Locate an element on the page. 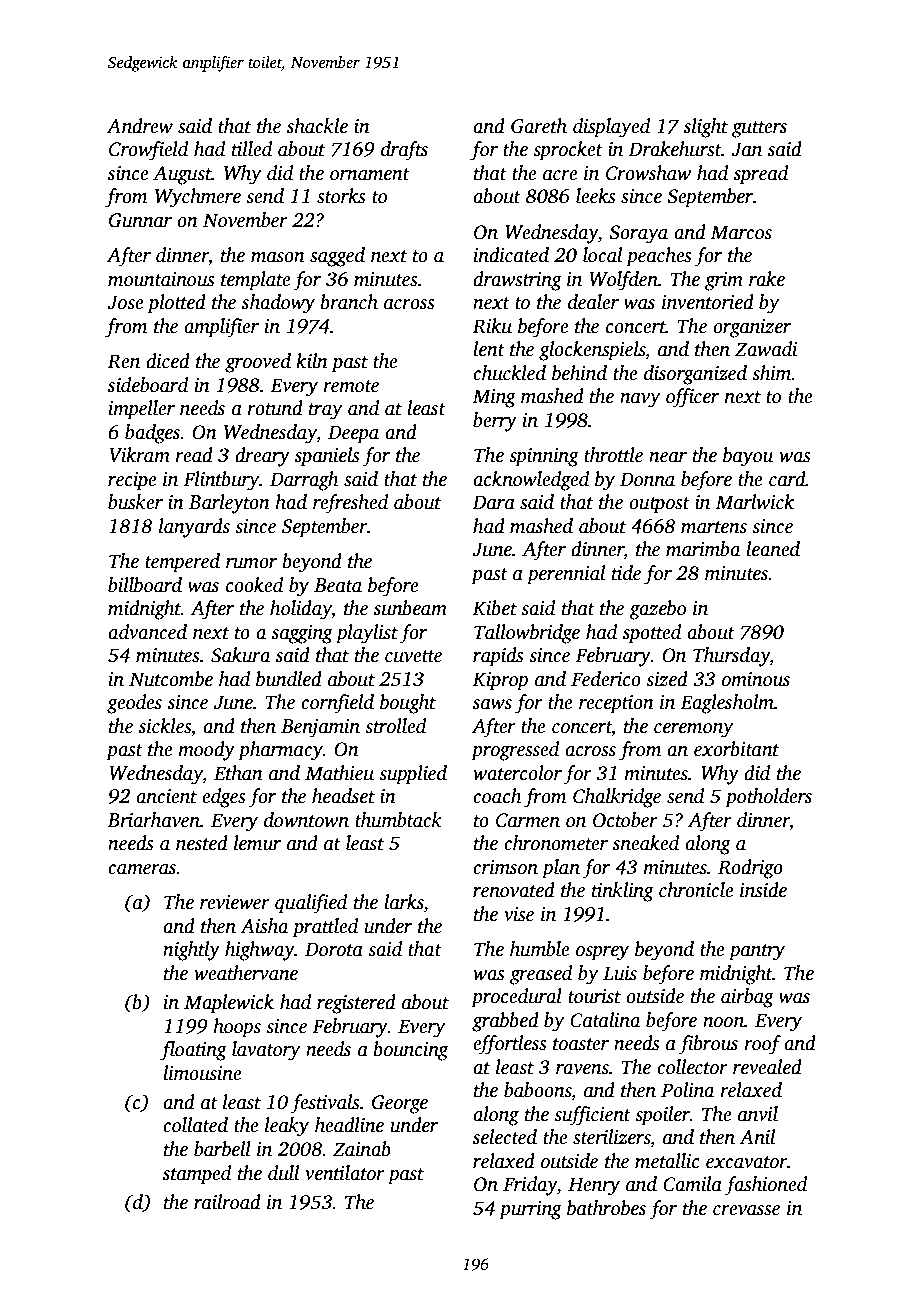  sickles is located at coordinates (165, 726).
